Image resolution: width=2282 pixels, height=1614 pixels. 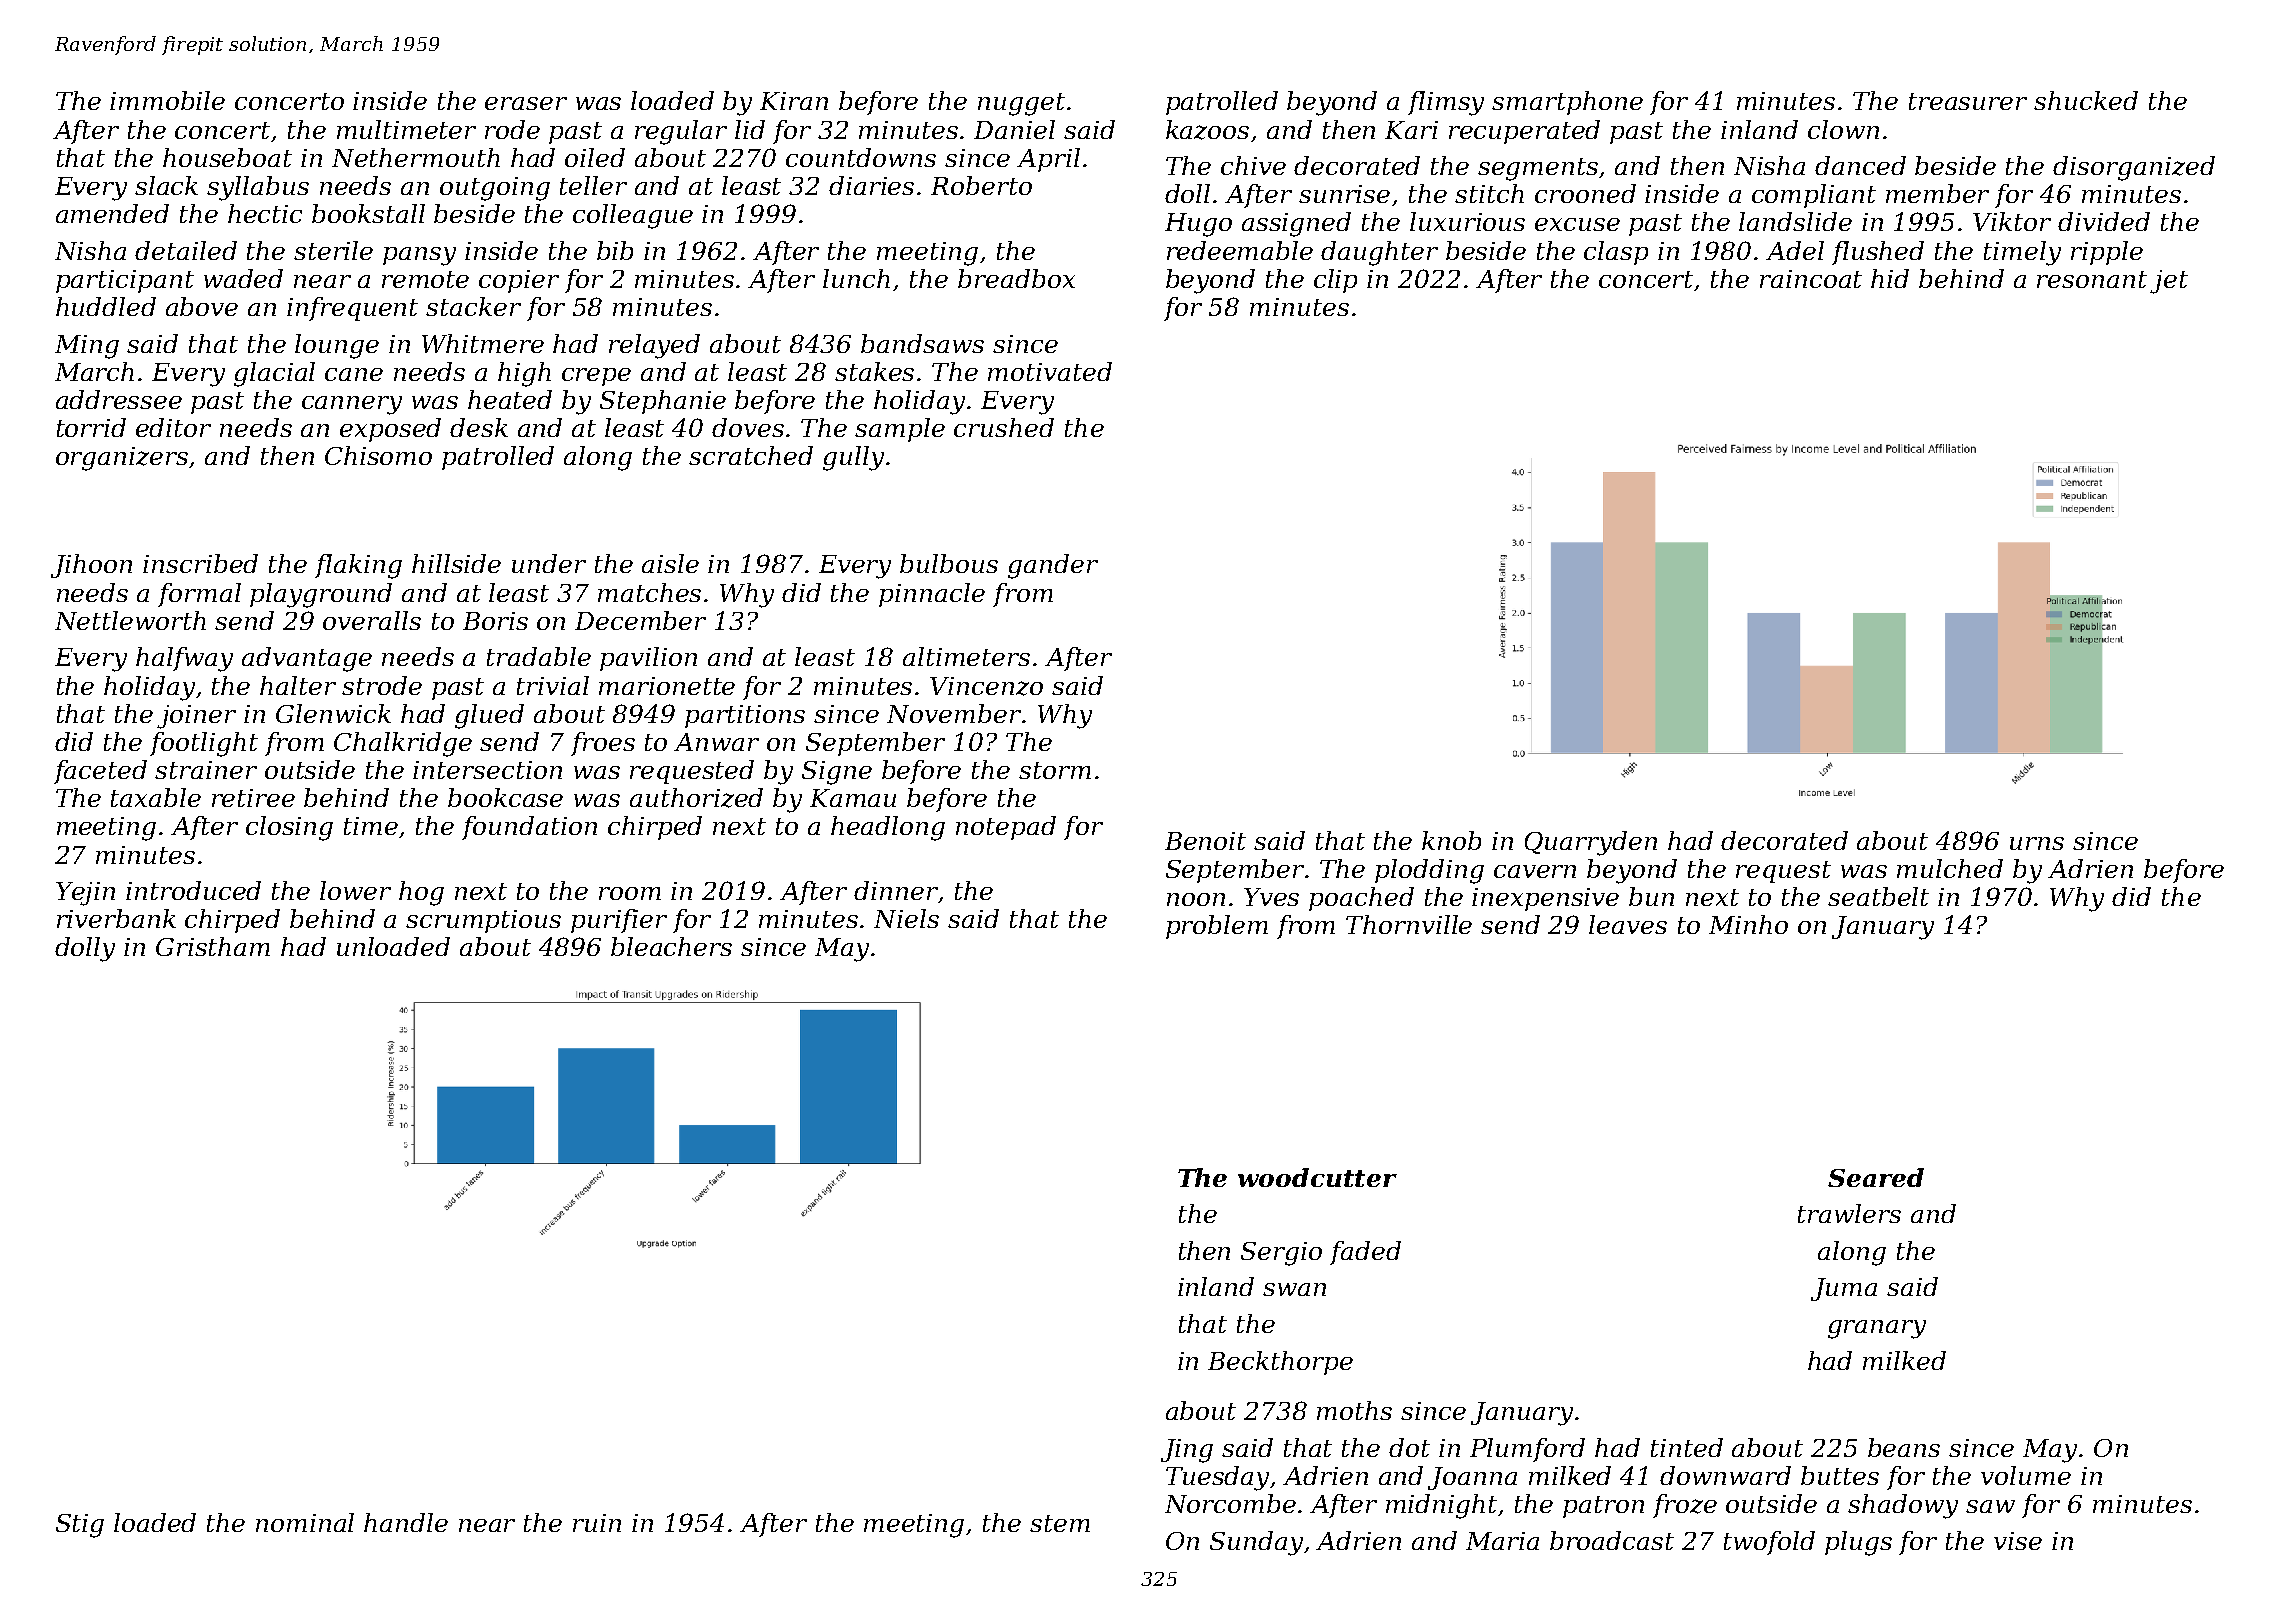 What do you see at coordinates (2086, 100) in the screenshot?
I see `shucked` at bounding box center [2086, 100].
